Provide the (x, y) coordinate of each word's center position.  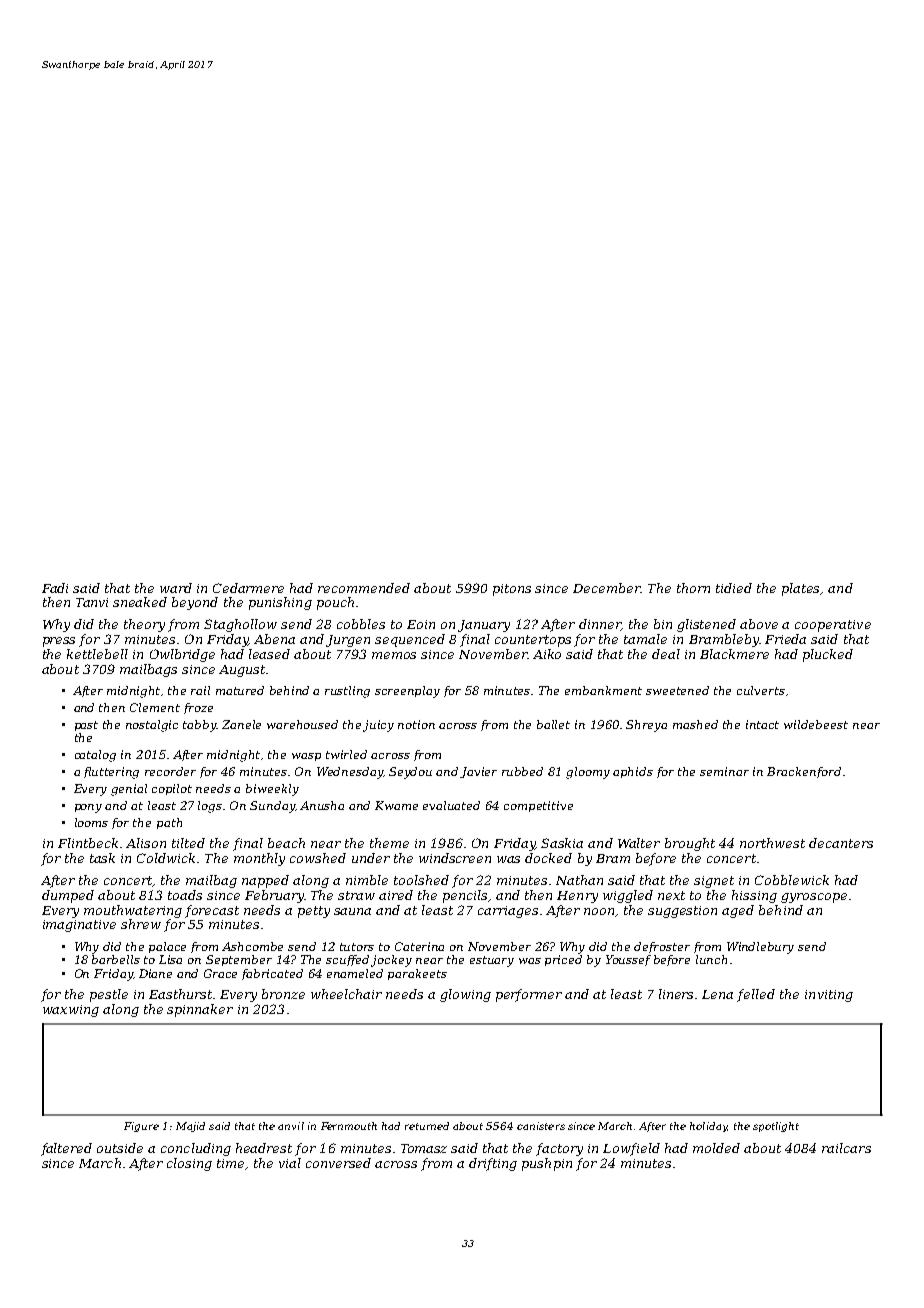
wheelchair (346, 994)
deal (666, 654)
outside (120, 1148)
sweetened (677, 690)
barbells (116, 959)
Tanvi (92, 602)
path (169, 823)
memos (394, 655)
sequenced (410, 640)
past (86, 726)
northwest (772, 843)
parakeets (417, 974)
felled (756, 995)
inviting (829, 996)
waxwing (71, 1011)
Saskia (562, 843)
